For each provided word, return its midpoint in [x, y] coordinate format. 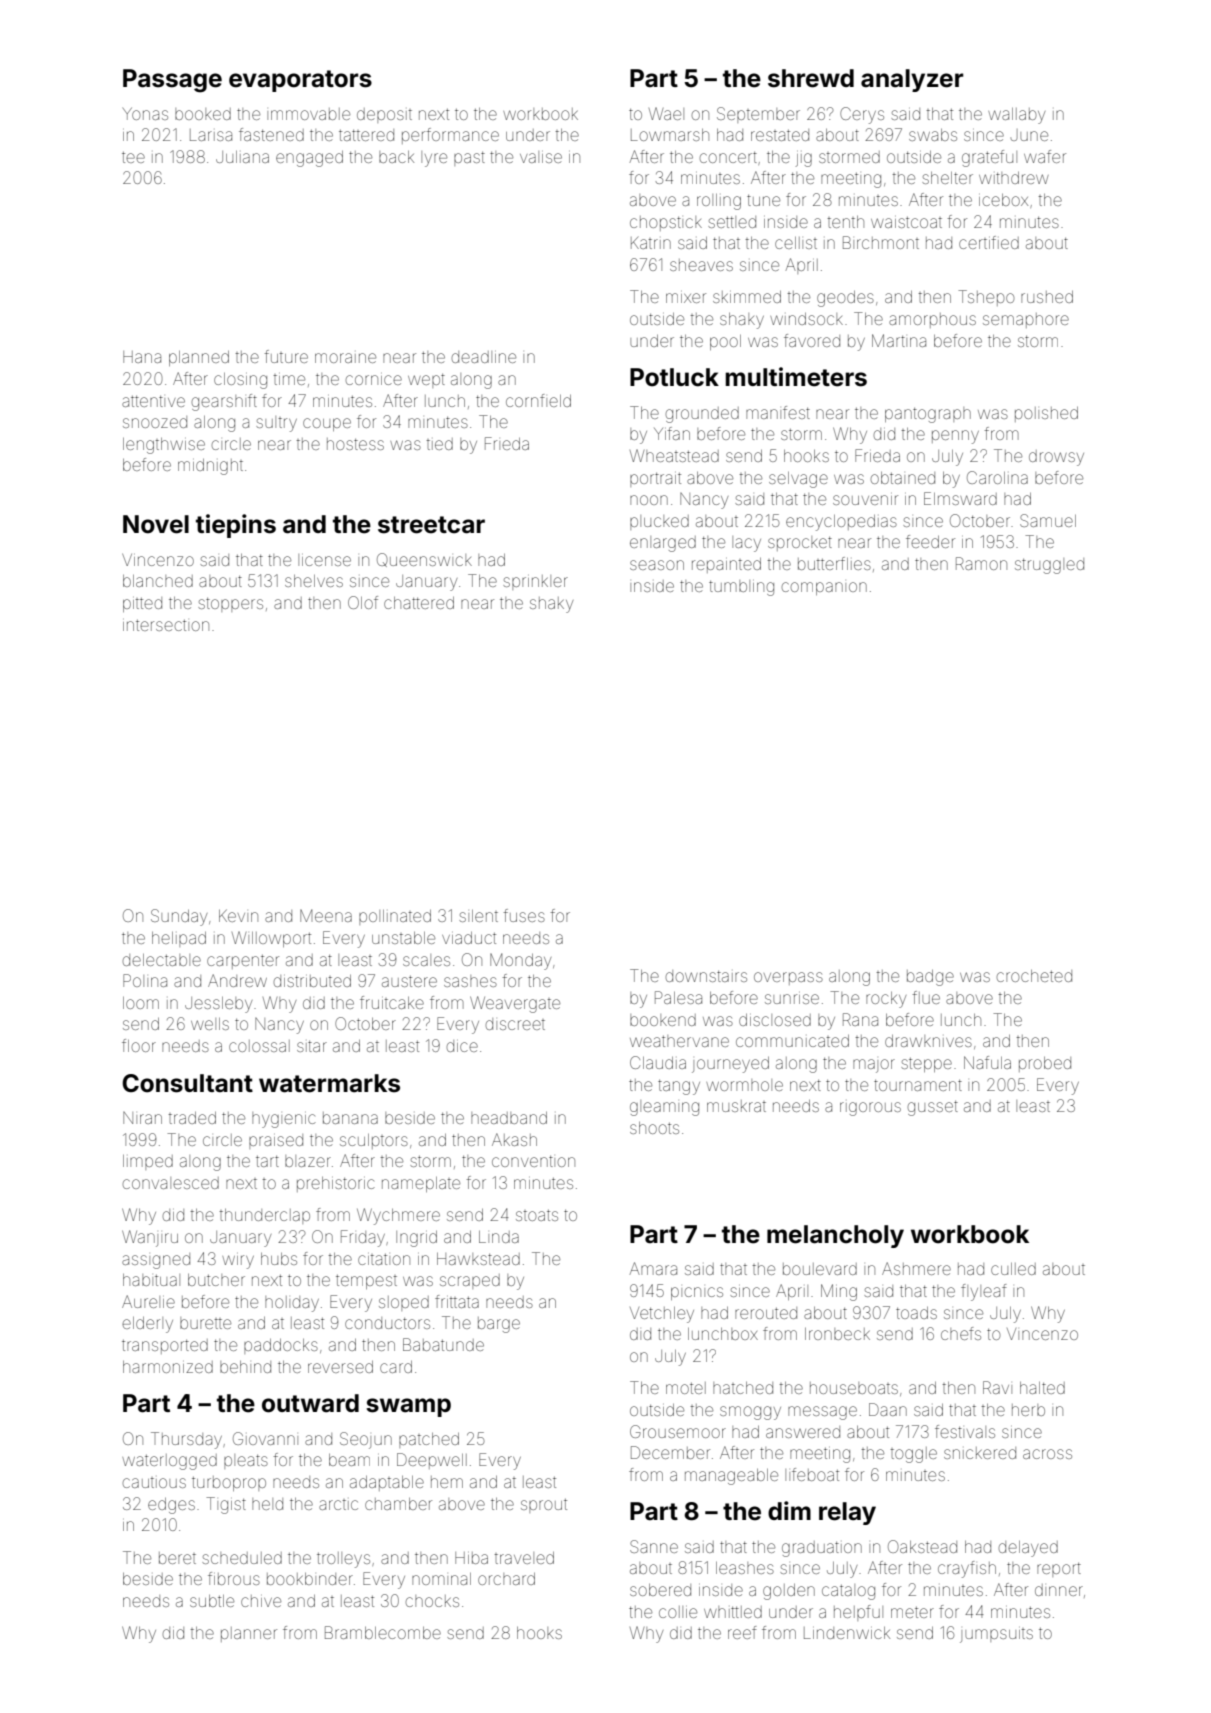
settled [732, 222]
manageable [731, 1477]
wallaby [1016, 116]
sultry [276, 424]
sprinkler [535, 582]
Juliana [242, 157]
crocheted [1034, 976]
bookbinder [310, 1579]
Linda [499, 1237]
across [1047, 1454]
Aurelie [148, 1301]
